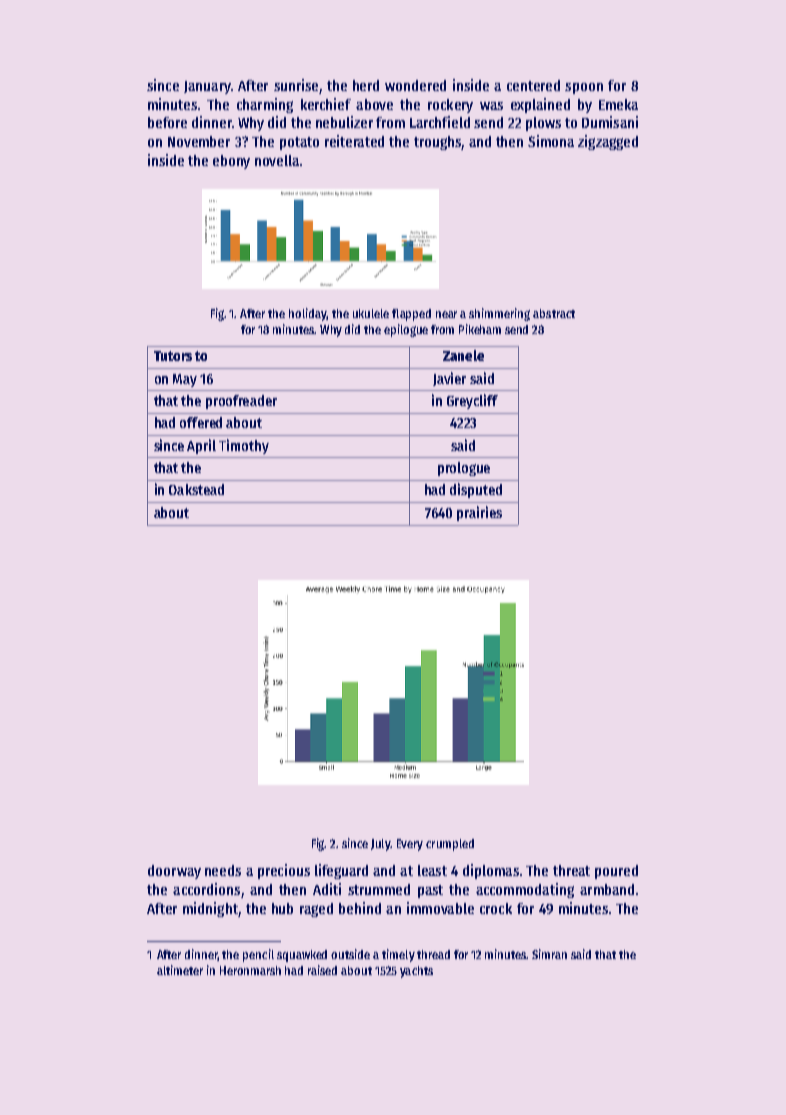  What do you see at coordinates (571, 870) in the document?
I see `threat` at bounding box center [571, 870].
